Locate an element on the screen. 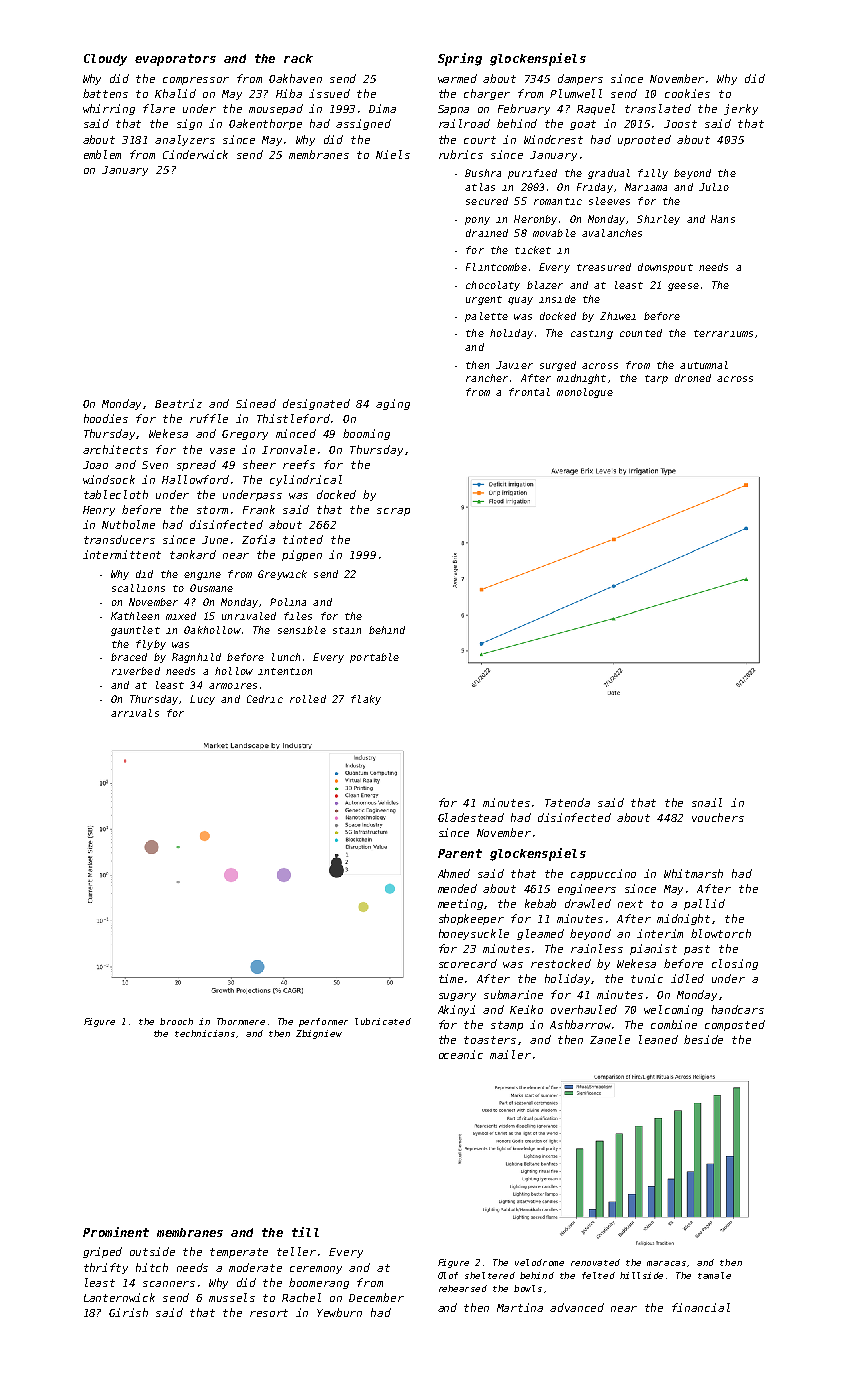 Image resolution: width=849 pixels, height=1400 pixels. monologue is located at coordinates (585, 393).
